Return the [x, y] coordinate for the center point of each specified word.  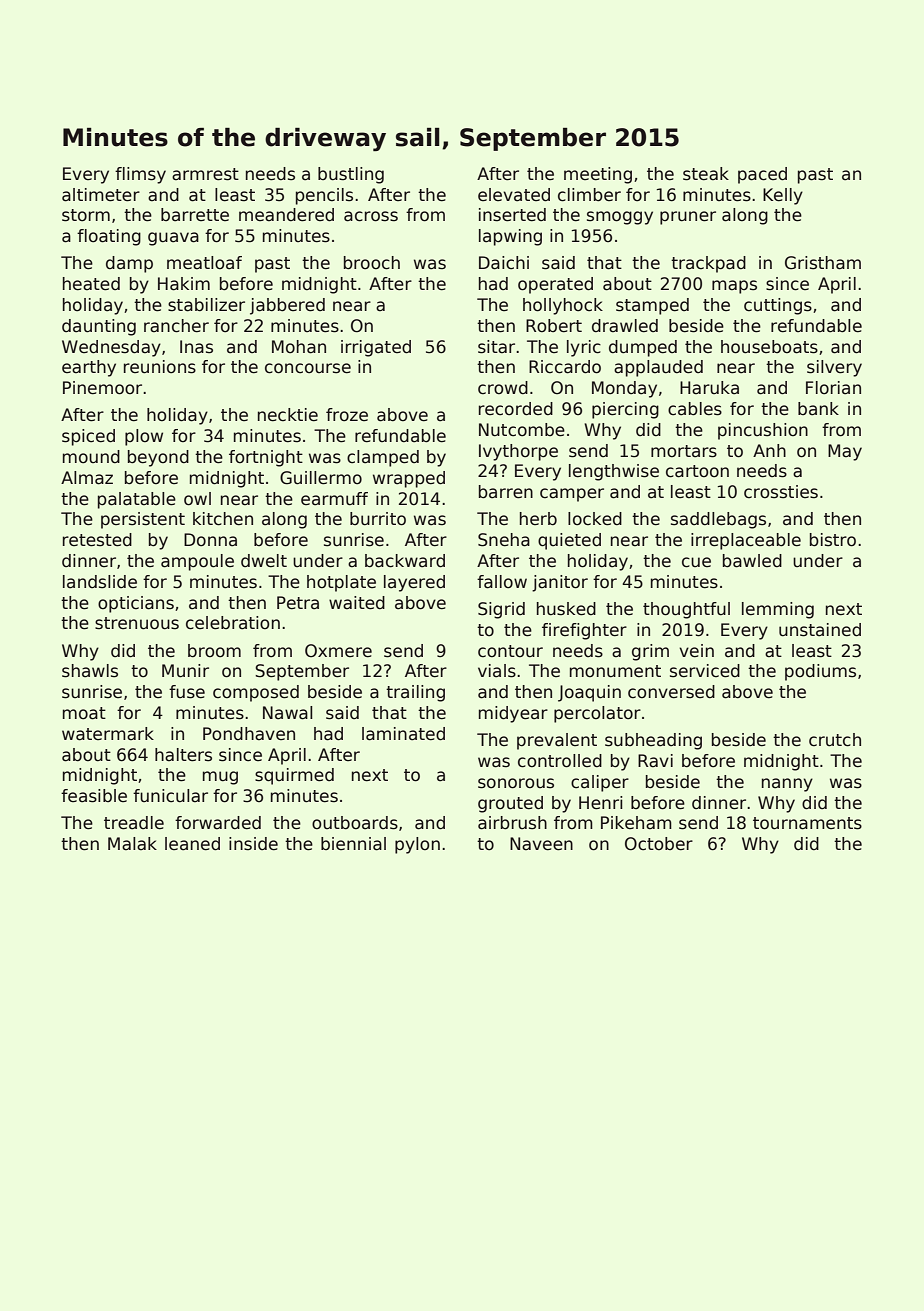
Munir [185, 671]
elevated [514, 195]
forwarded [218, 823]
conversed [671, 692]
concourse [308, 368]
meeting [598, 175]
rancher [176, 326]
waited [357, 603]
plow [144, 437]
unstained [820, 630]
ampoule [197, 562]
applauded [658, 368]
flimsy [140, 175]
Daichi [504, 263]
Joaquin [589, 693]
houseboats [769, 347]
